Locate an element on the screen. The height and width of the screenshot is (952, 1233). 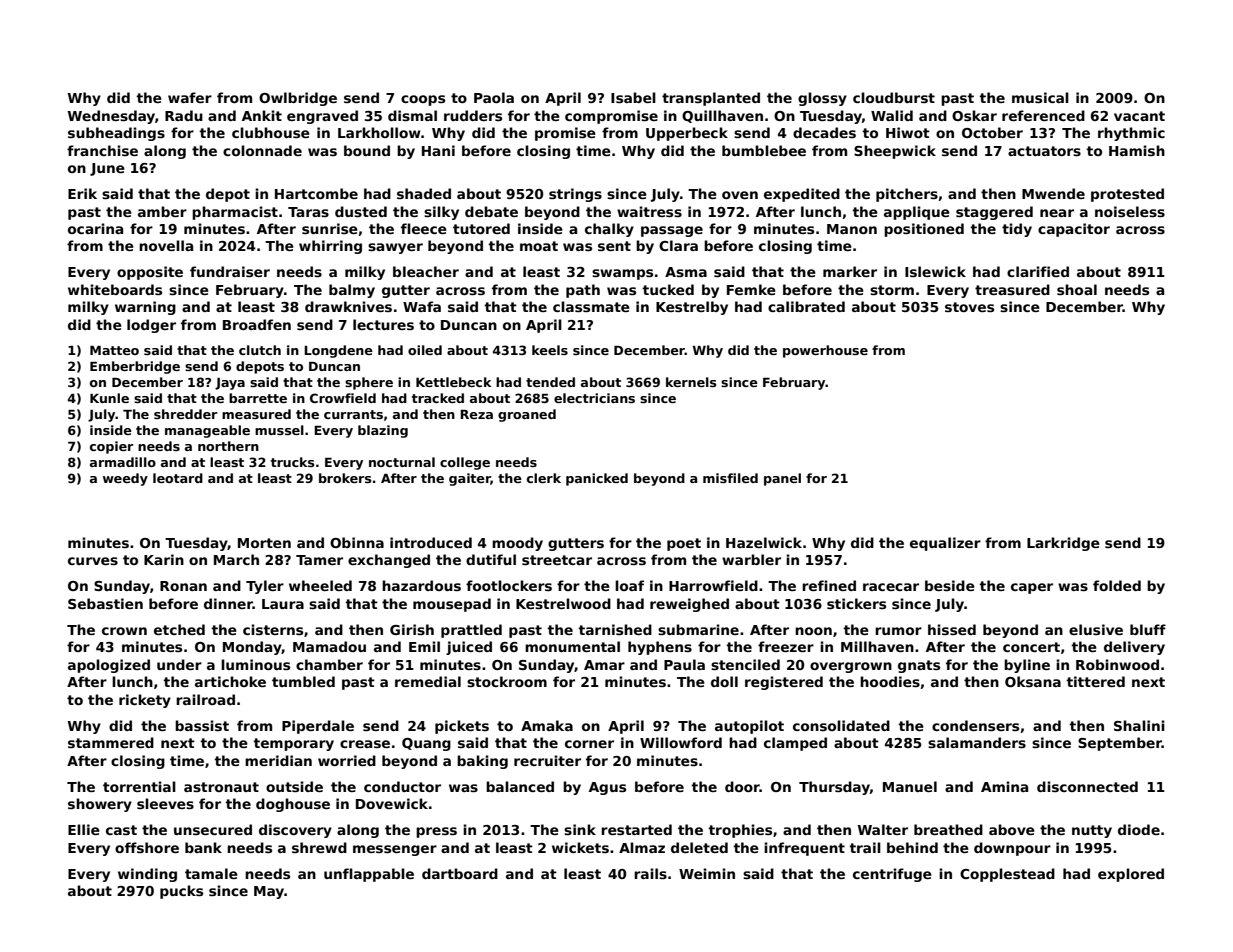
torrential is located at coordinates (139, 786).
